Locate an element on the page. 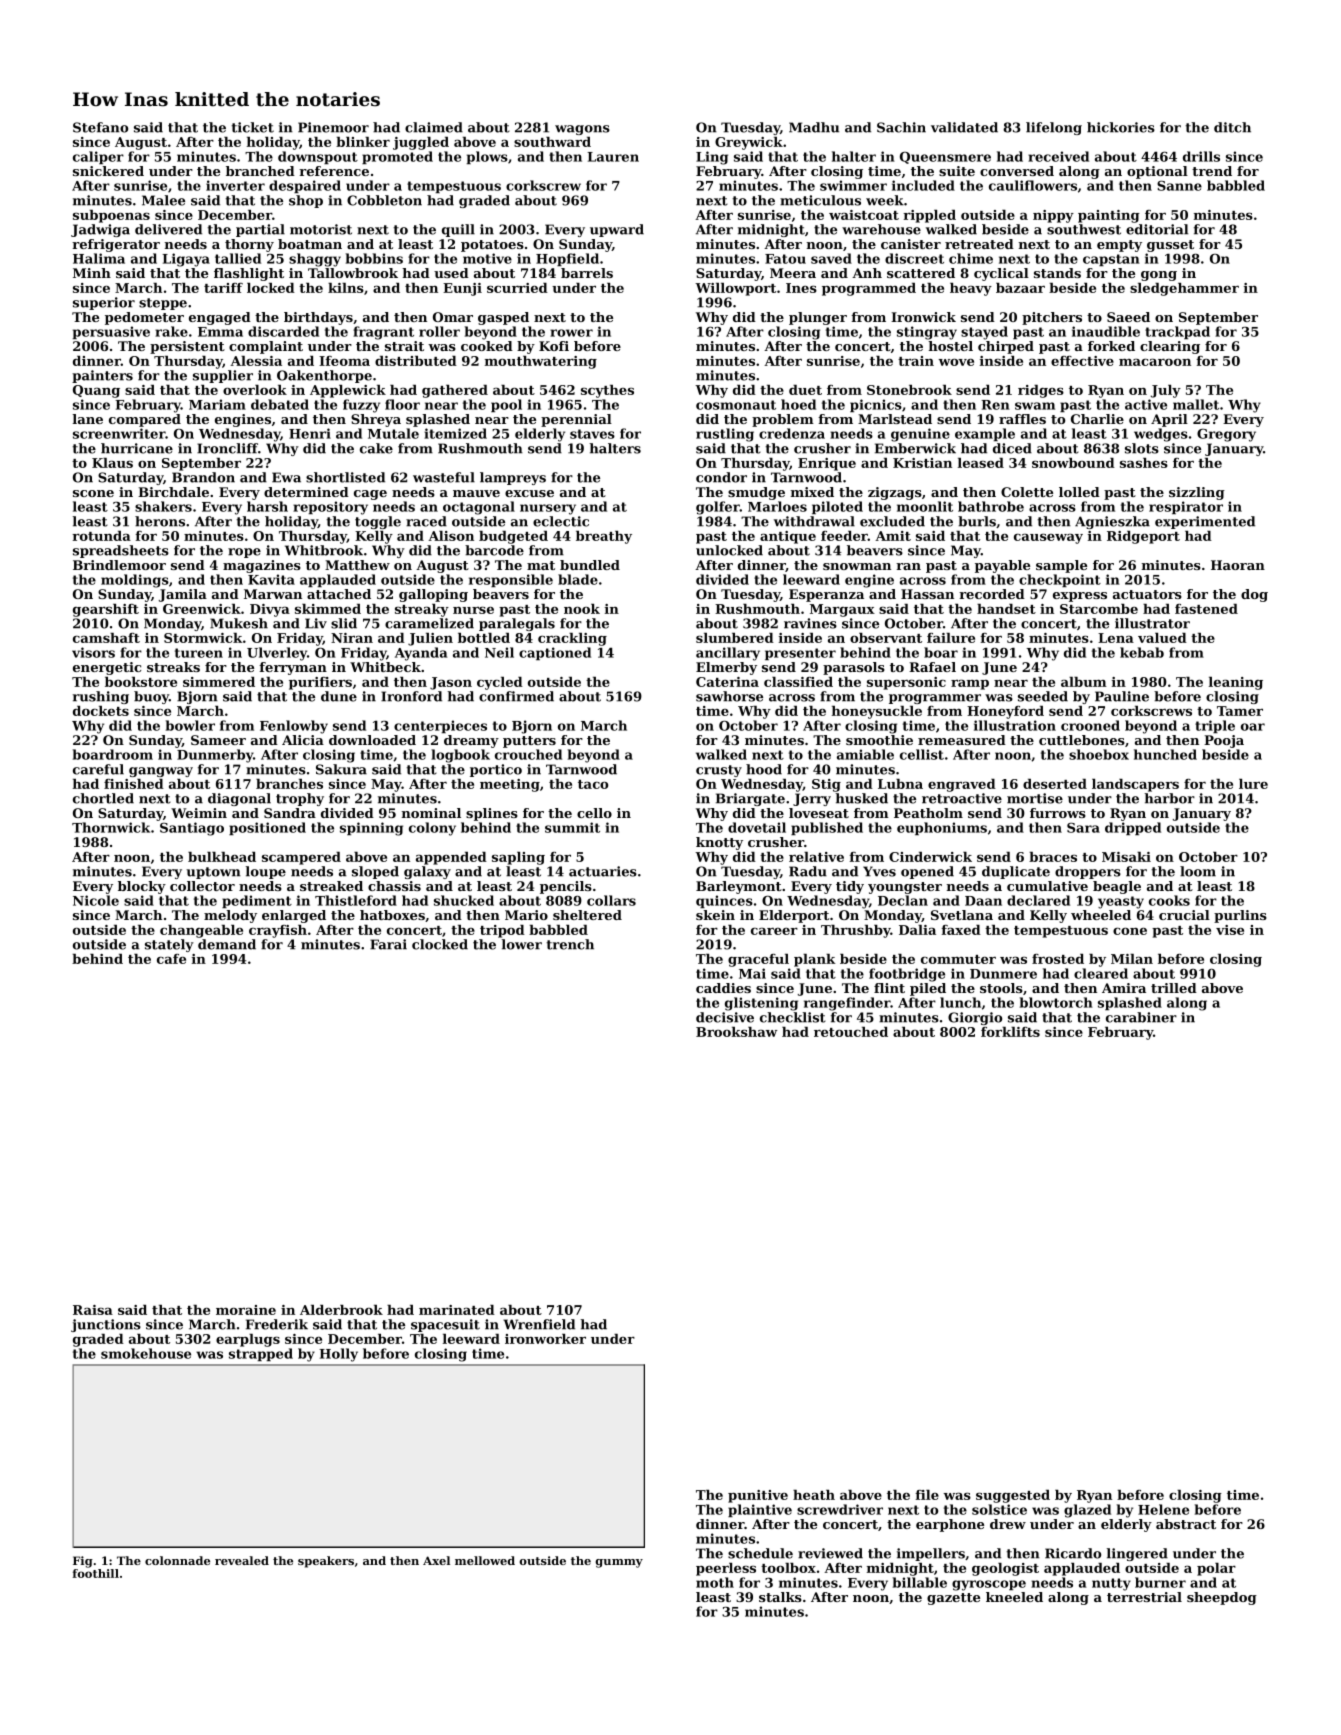 This document has height=1735, width=1341. trench is located at coordinates (570, 944).
